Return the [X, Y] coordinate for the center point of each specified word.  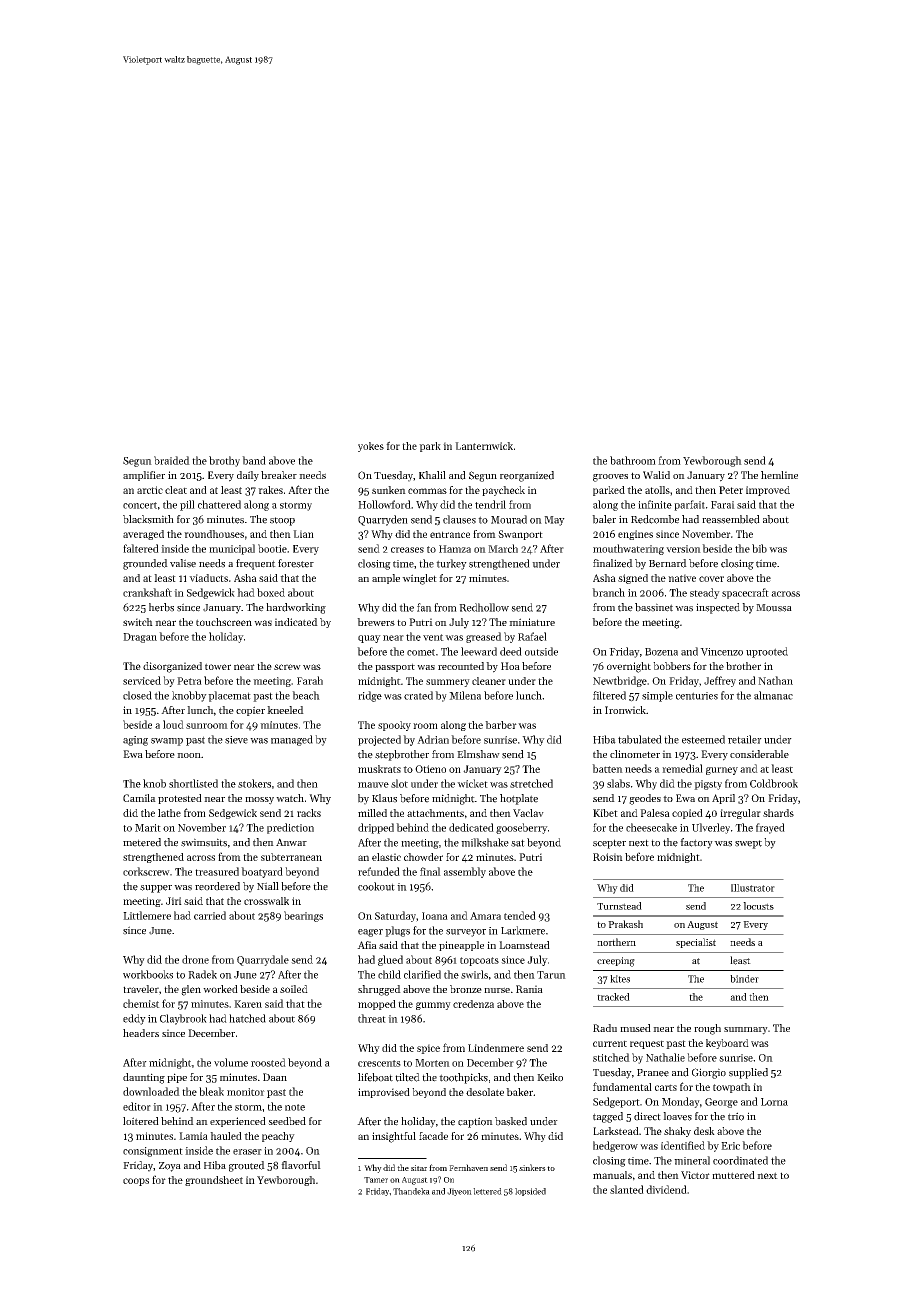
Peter [731, 490]
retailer [745, 739]
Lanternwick [484, 446]
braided [172, 460]
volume [231, 1062]
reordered [217, 886]
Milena [465, 695]
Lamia [193, 1136]
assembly [465, 872]
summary [746, 1031]
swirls [474, 974]
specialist [696, 943]
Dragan [140, 638]
